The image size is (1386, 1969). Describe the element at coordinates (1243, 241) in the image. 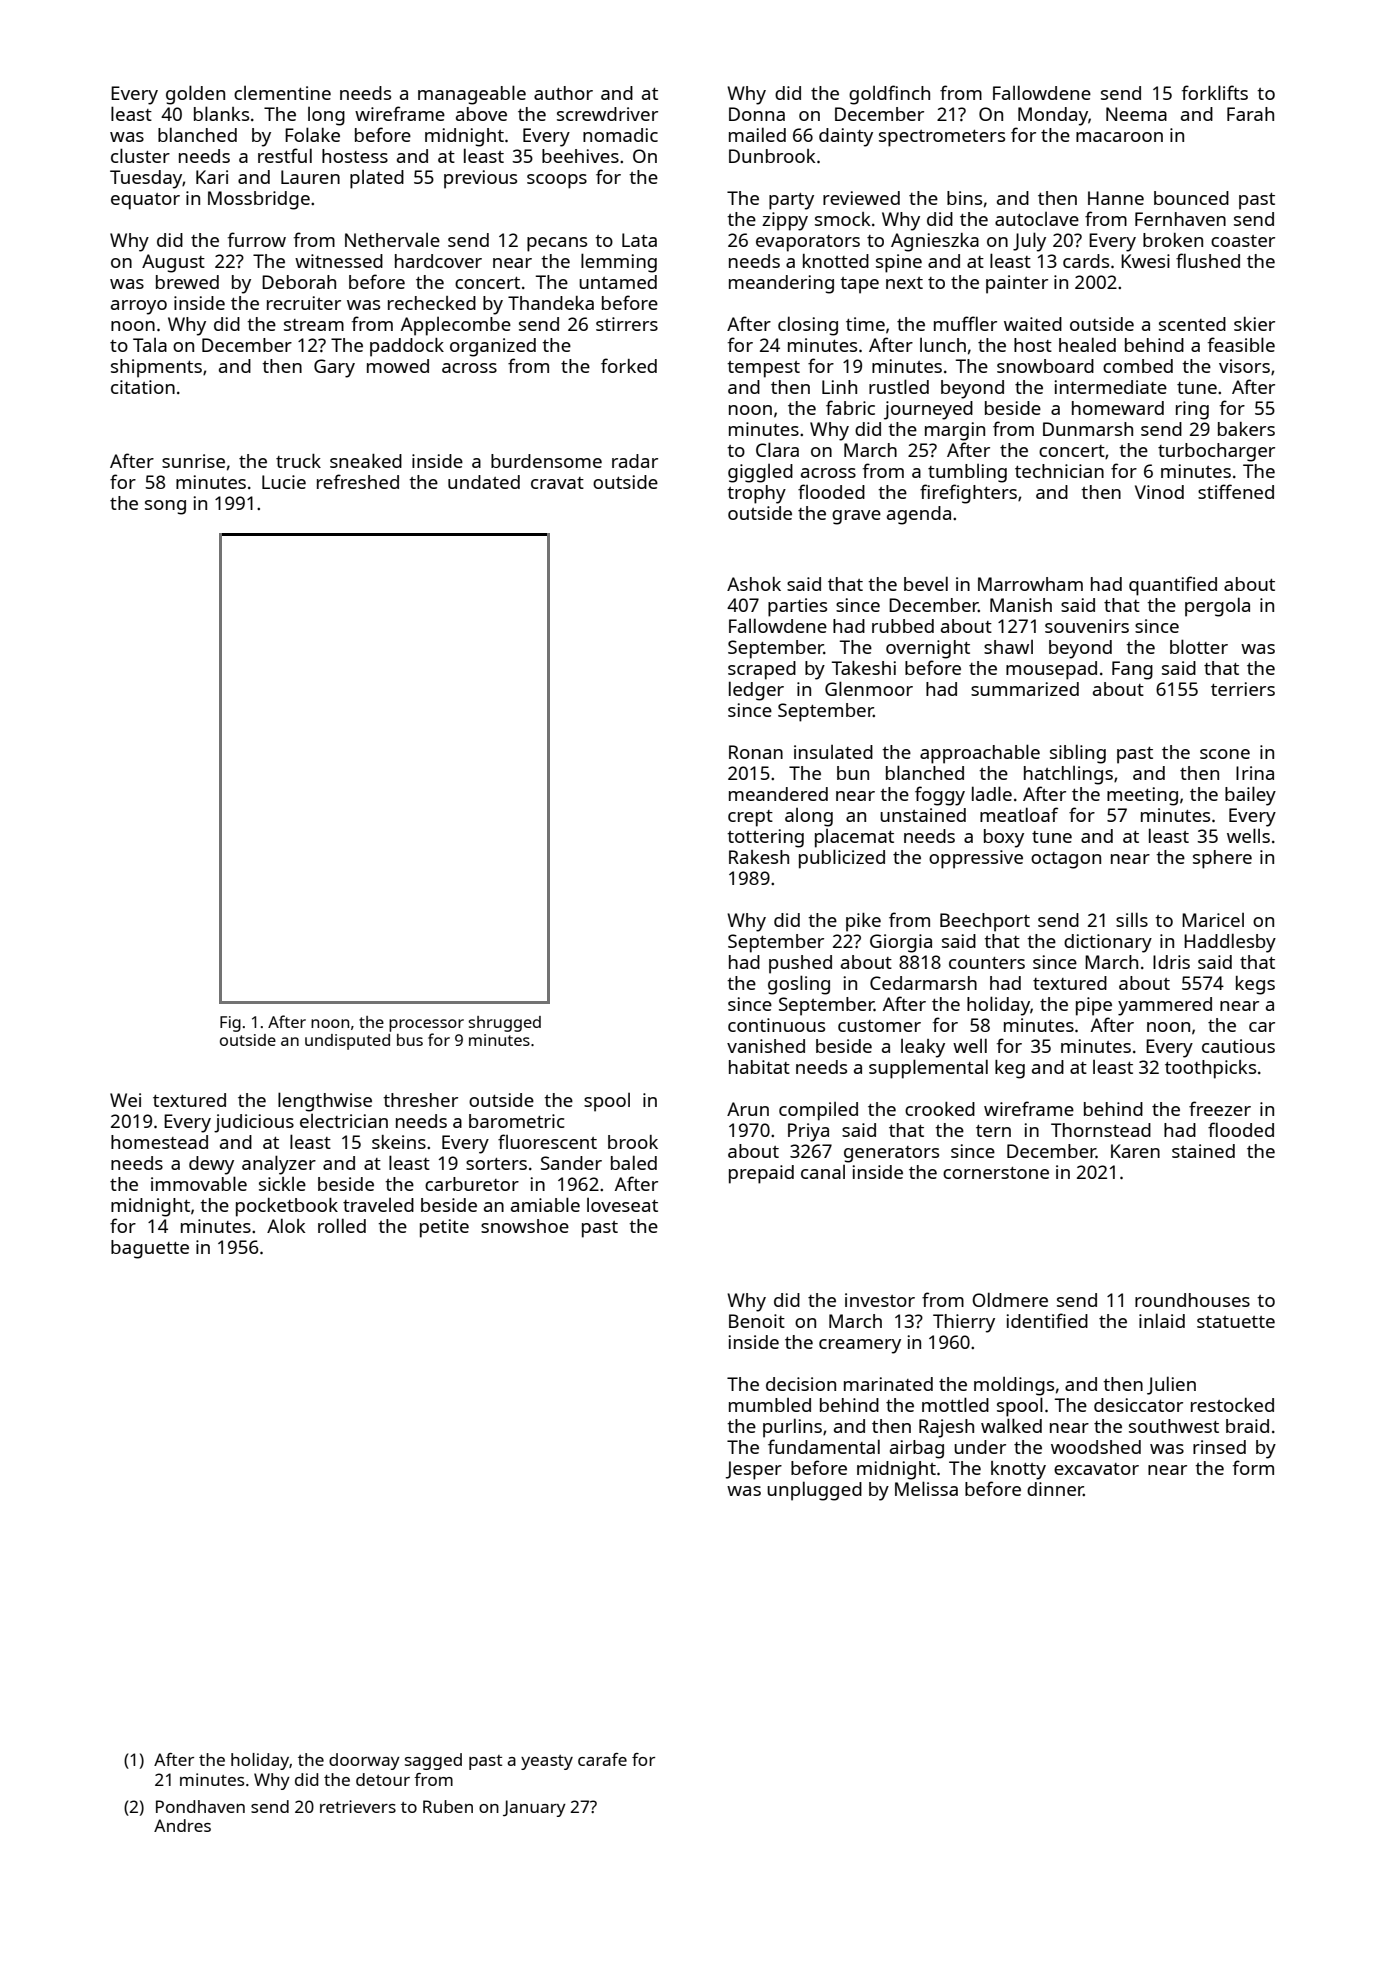

I see `coaster` at that location.
